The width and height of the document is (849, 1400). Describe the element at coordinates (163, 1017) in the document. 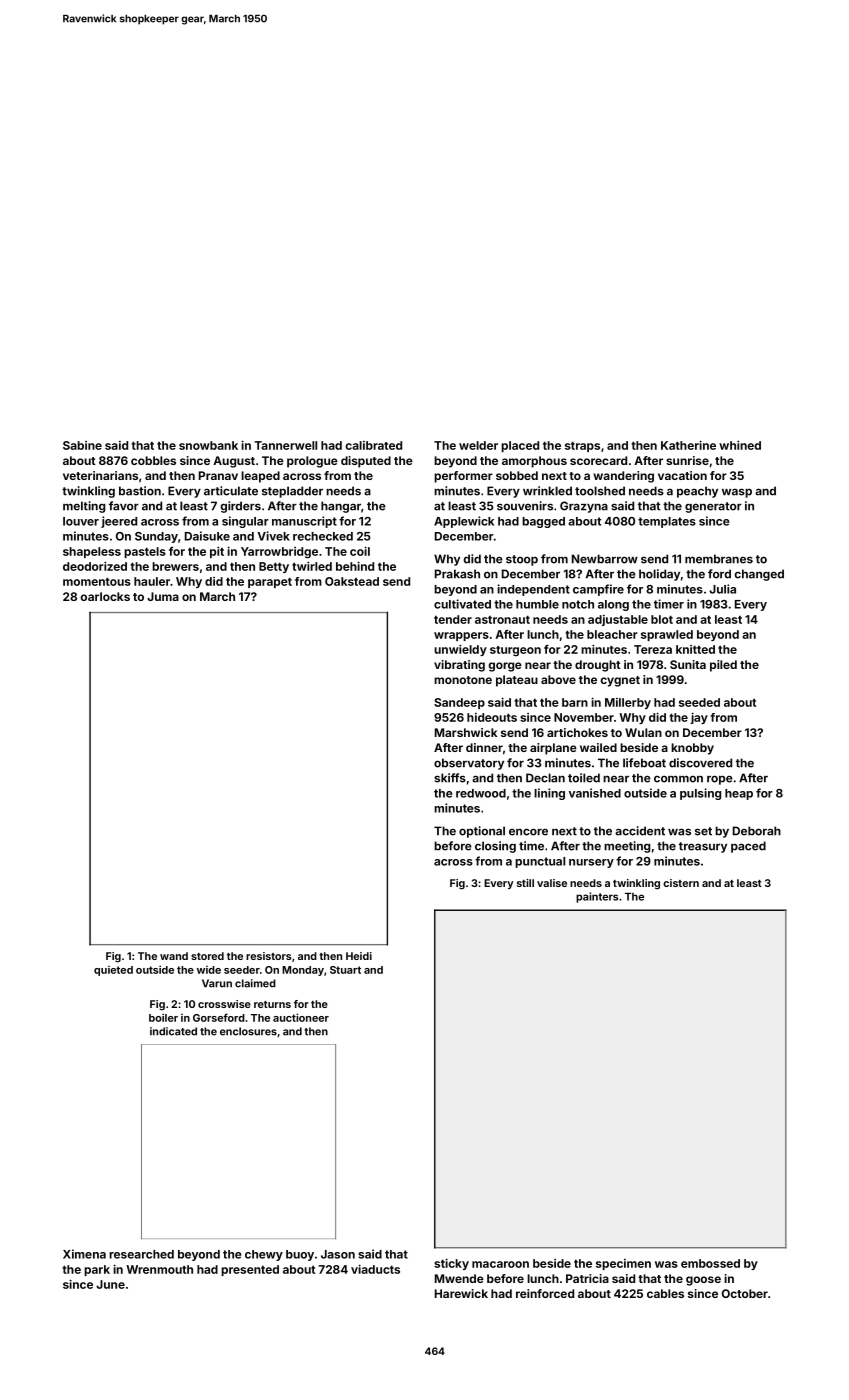

I see `boiler` at that location.
